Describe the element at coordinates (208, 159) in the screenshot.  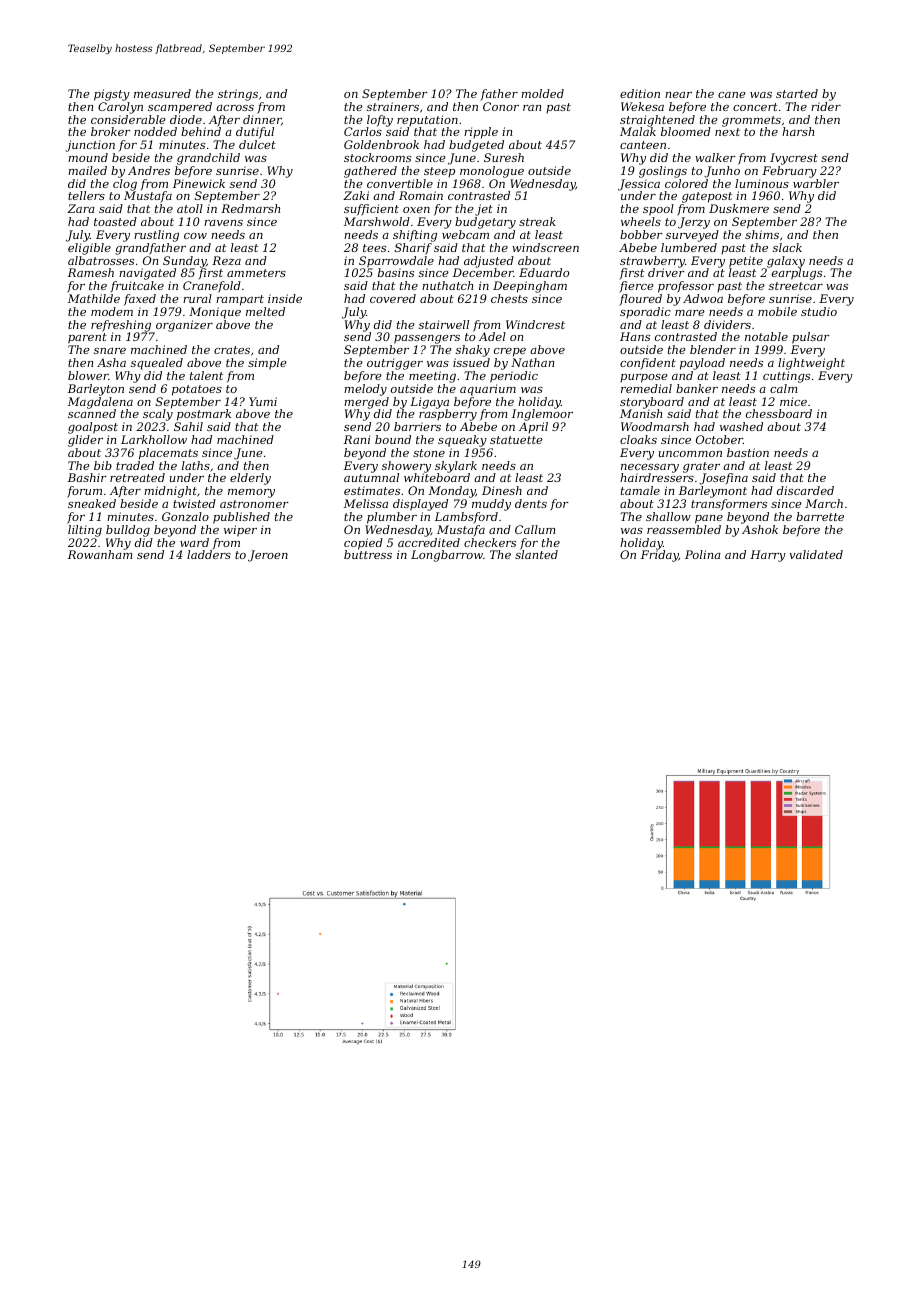
I see `grandchild` at that location.
